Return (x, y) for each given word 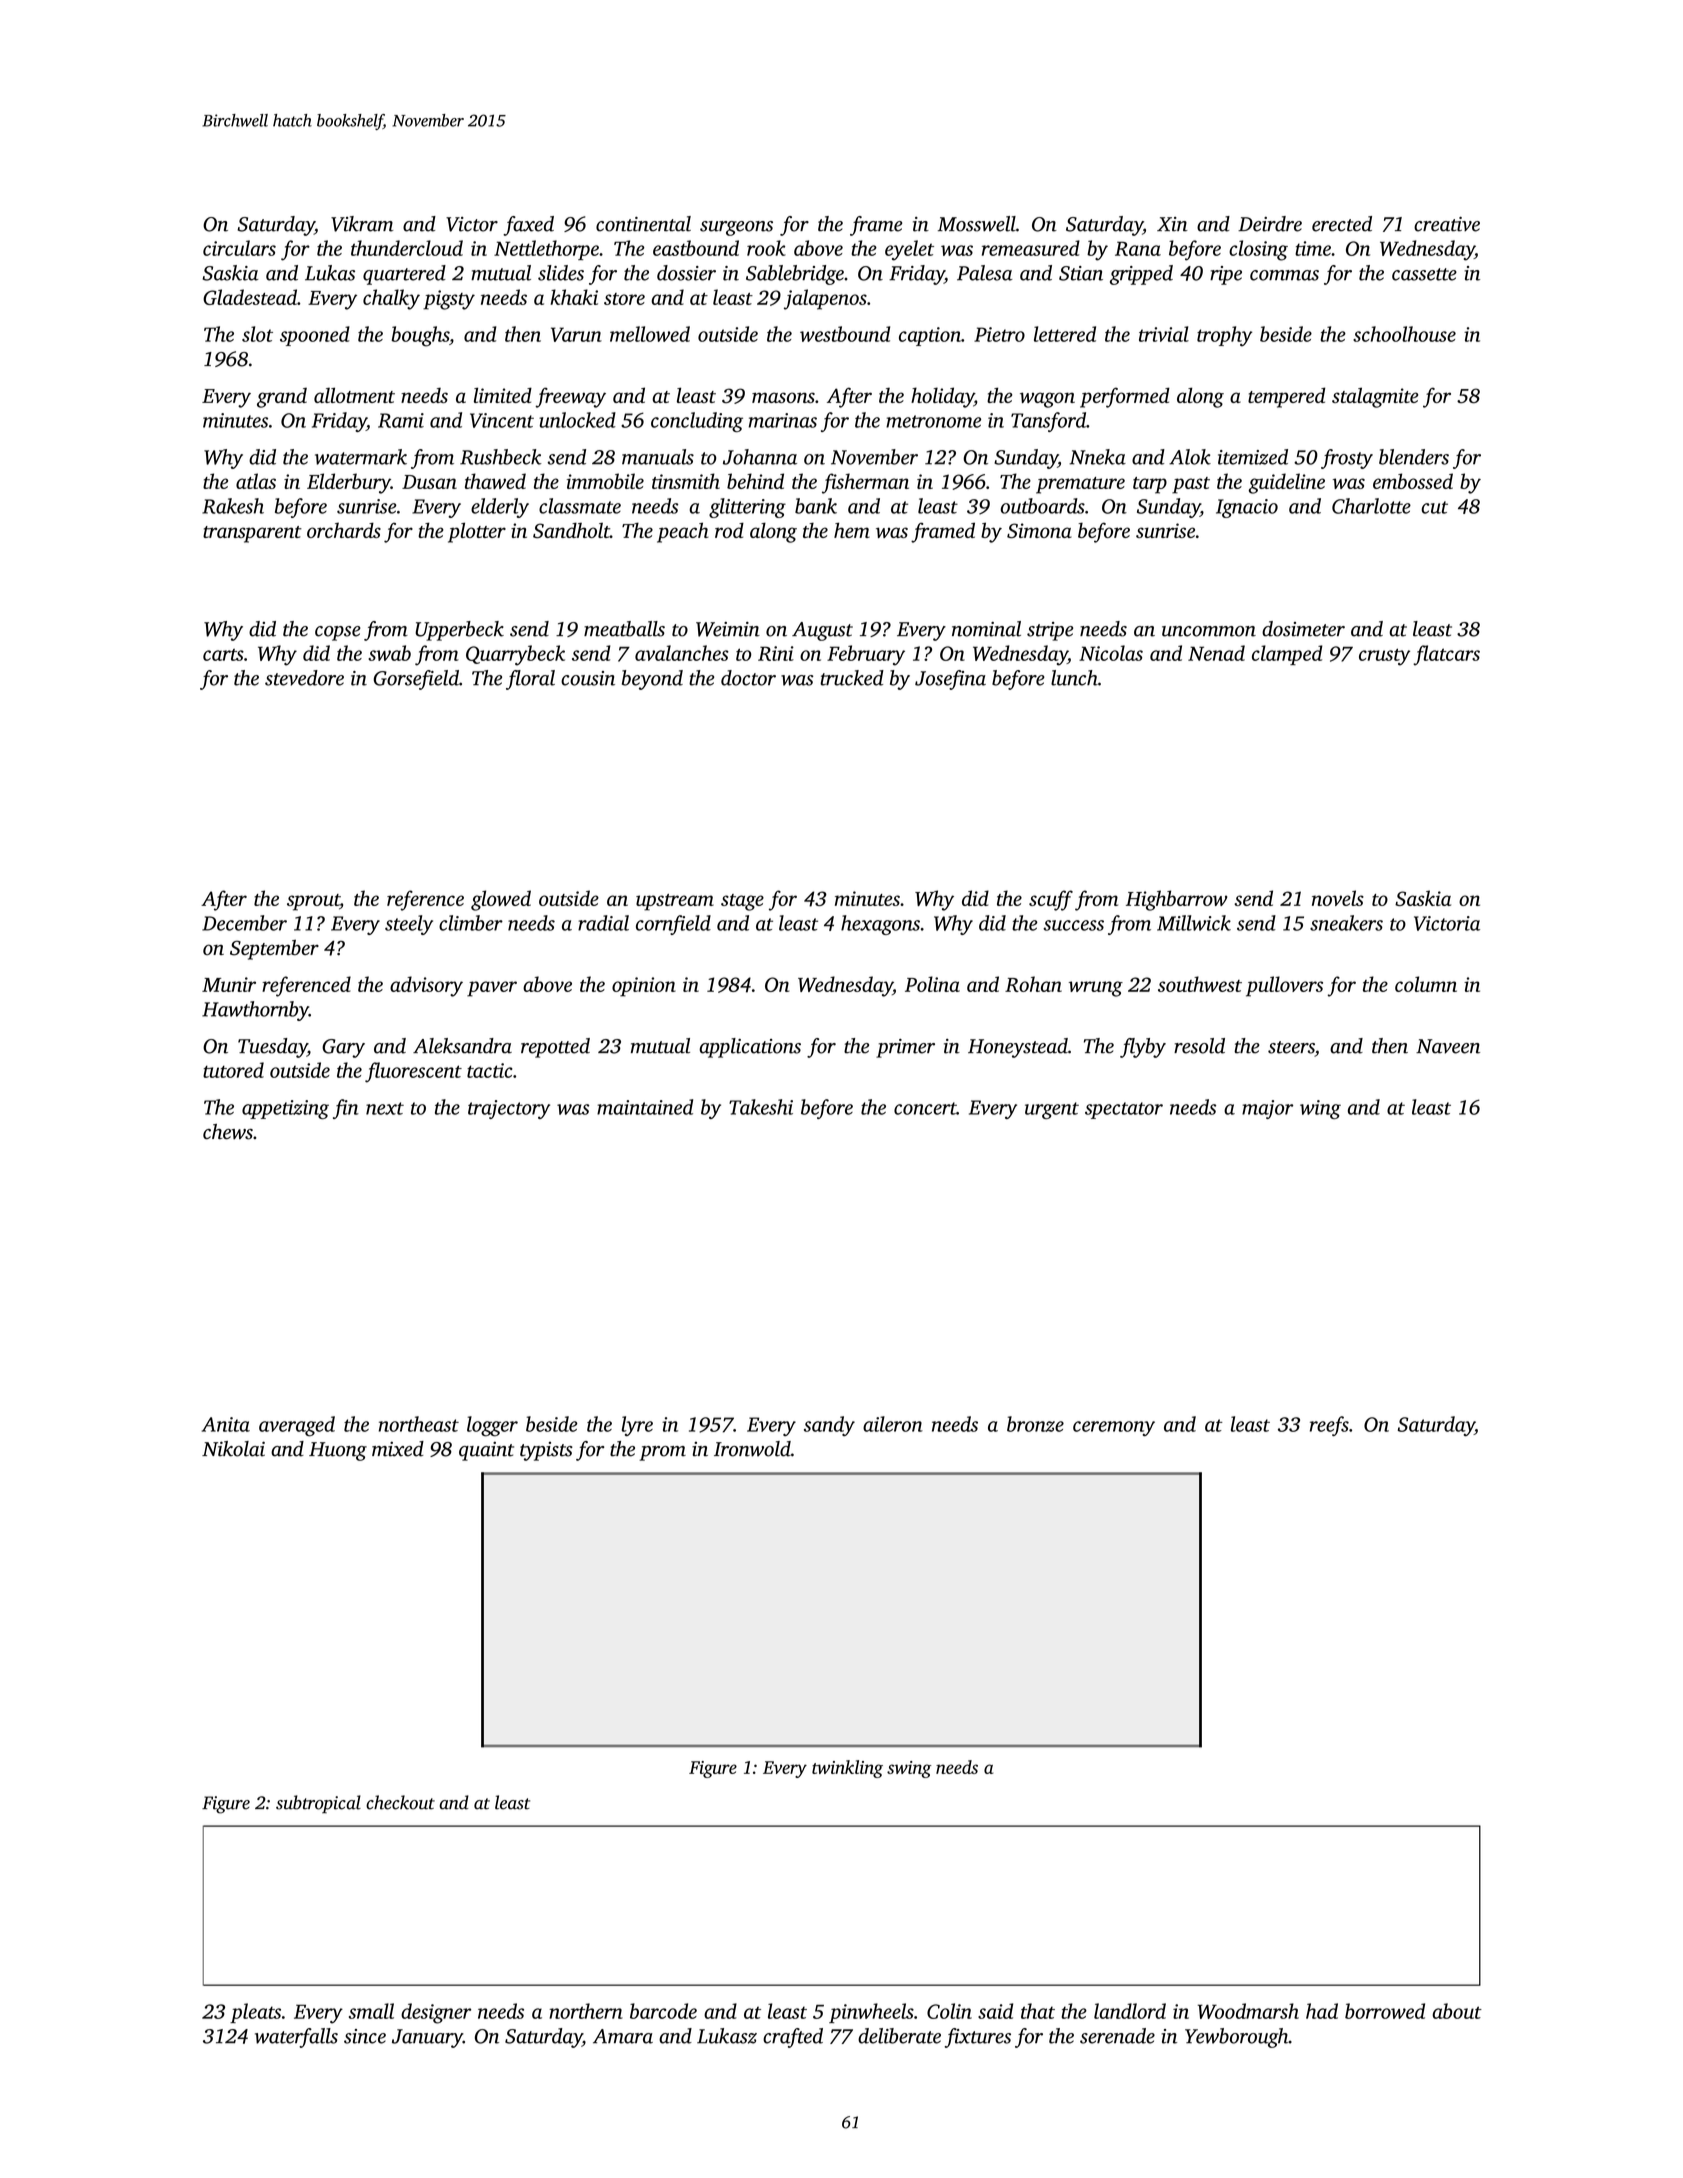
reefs (1329, 1426)
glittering (747, 508)
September (274, 950)
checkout (400, 1802)
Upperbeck (459, 631)
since (365, 2036)
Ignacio (1247, 508)
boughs (420, 336)
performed (1125, 397)
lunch (1074, 678)
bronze (1035, 1424)
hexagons (880, 925)
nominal (986, 629)
